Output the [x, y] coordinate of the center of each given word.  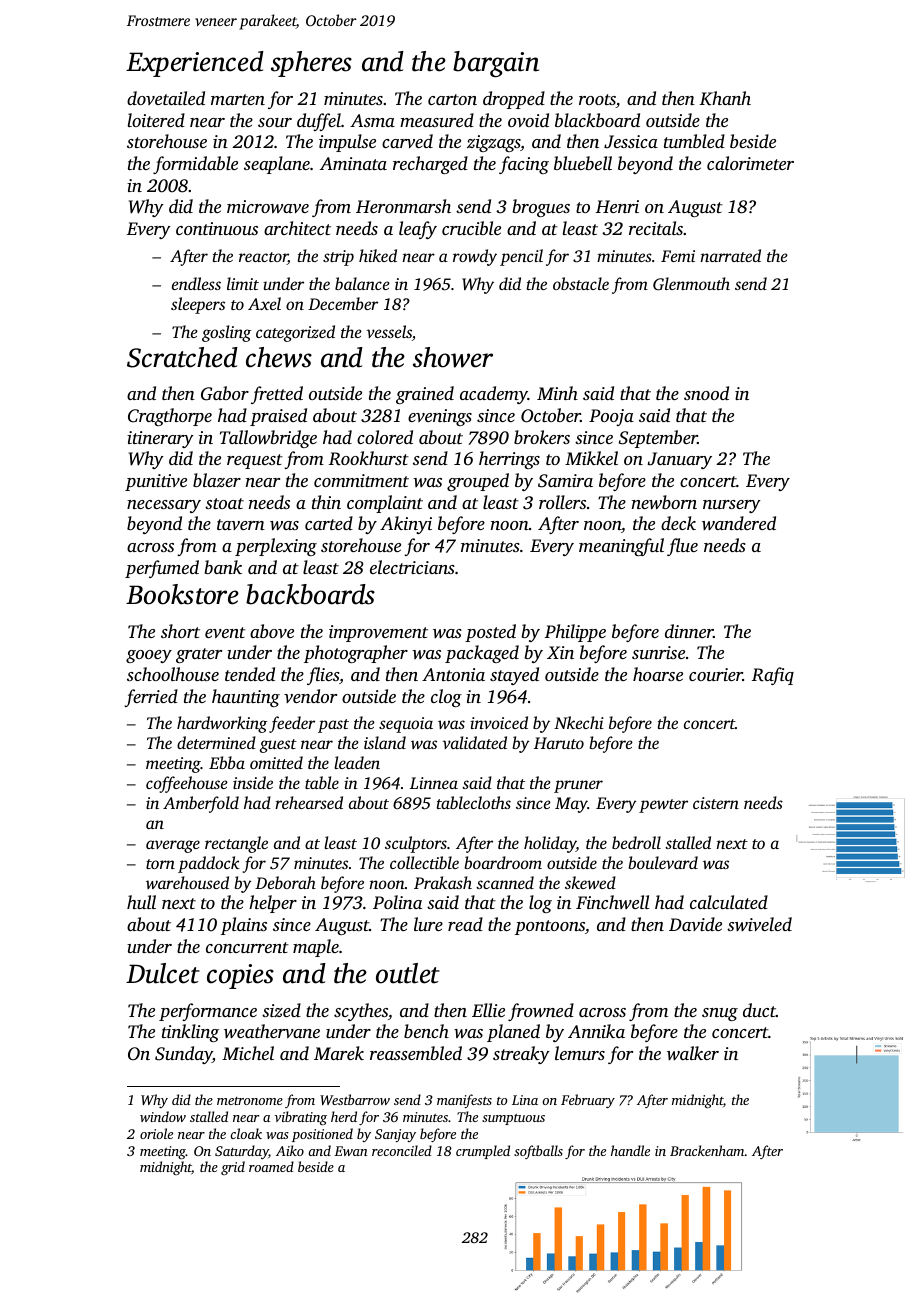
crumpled [483, 1152]
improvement [378, 633]
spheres [311, 64]
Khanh [725, 98]
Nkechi [579, 722]
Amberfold [201, 804]
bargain [496, 64]
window [163, 1116]
